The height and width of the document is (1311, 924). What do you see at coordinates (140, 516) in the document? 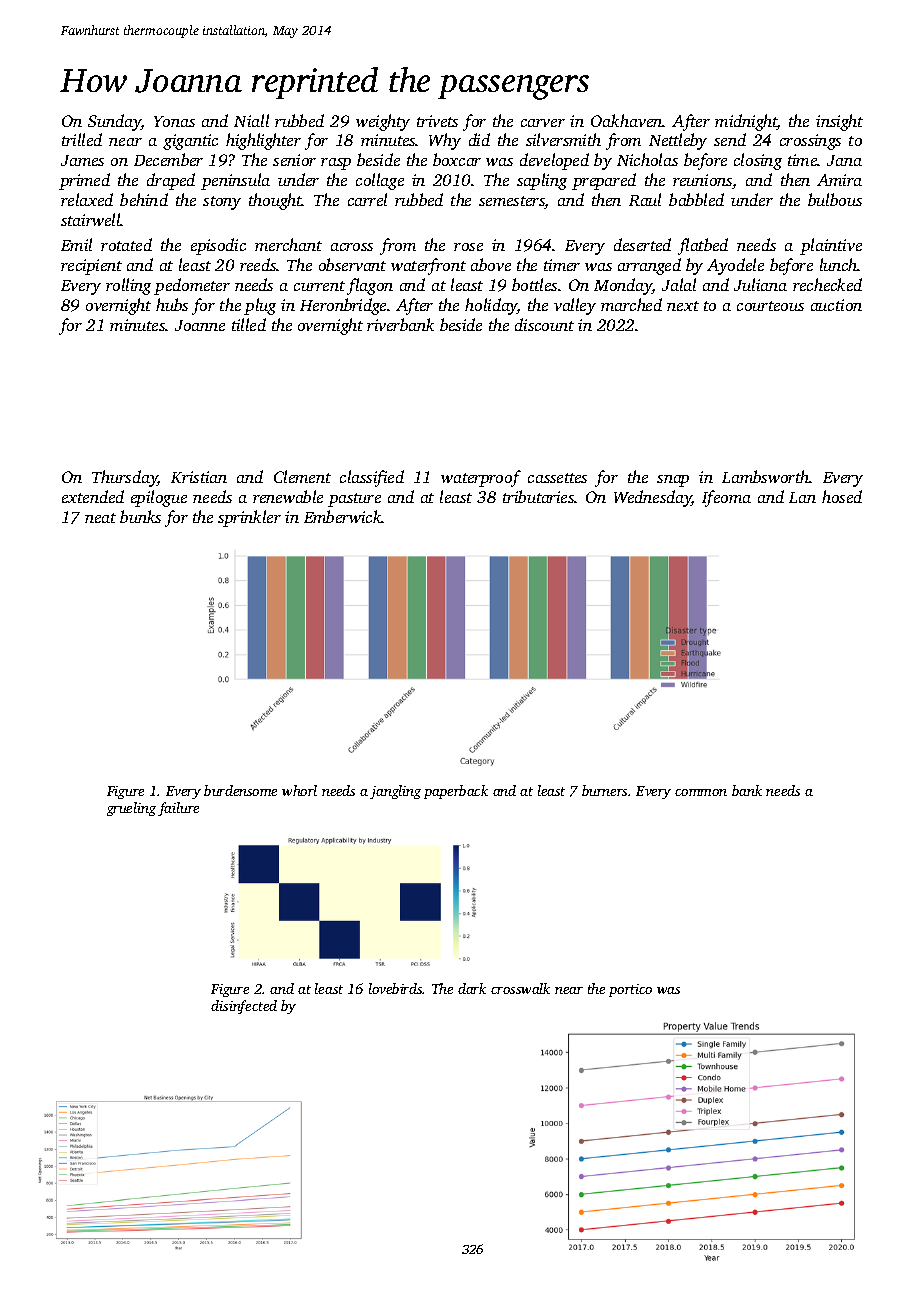
I see `bunks` at bounding box center [140, 516].
